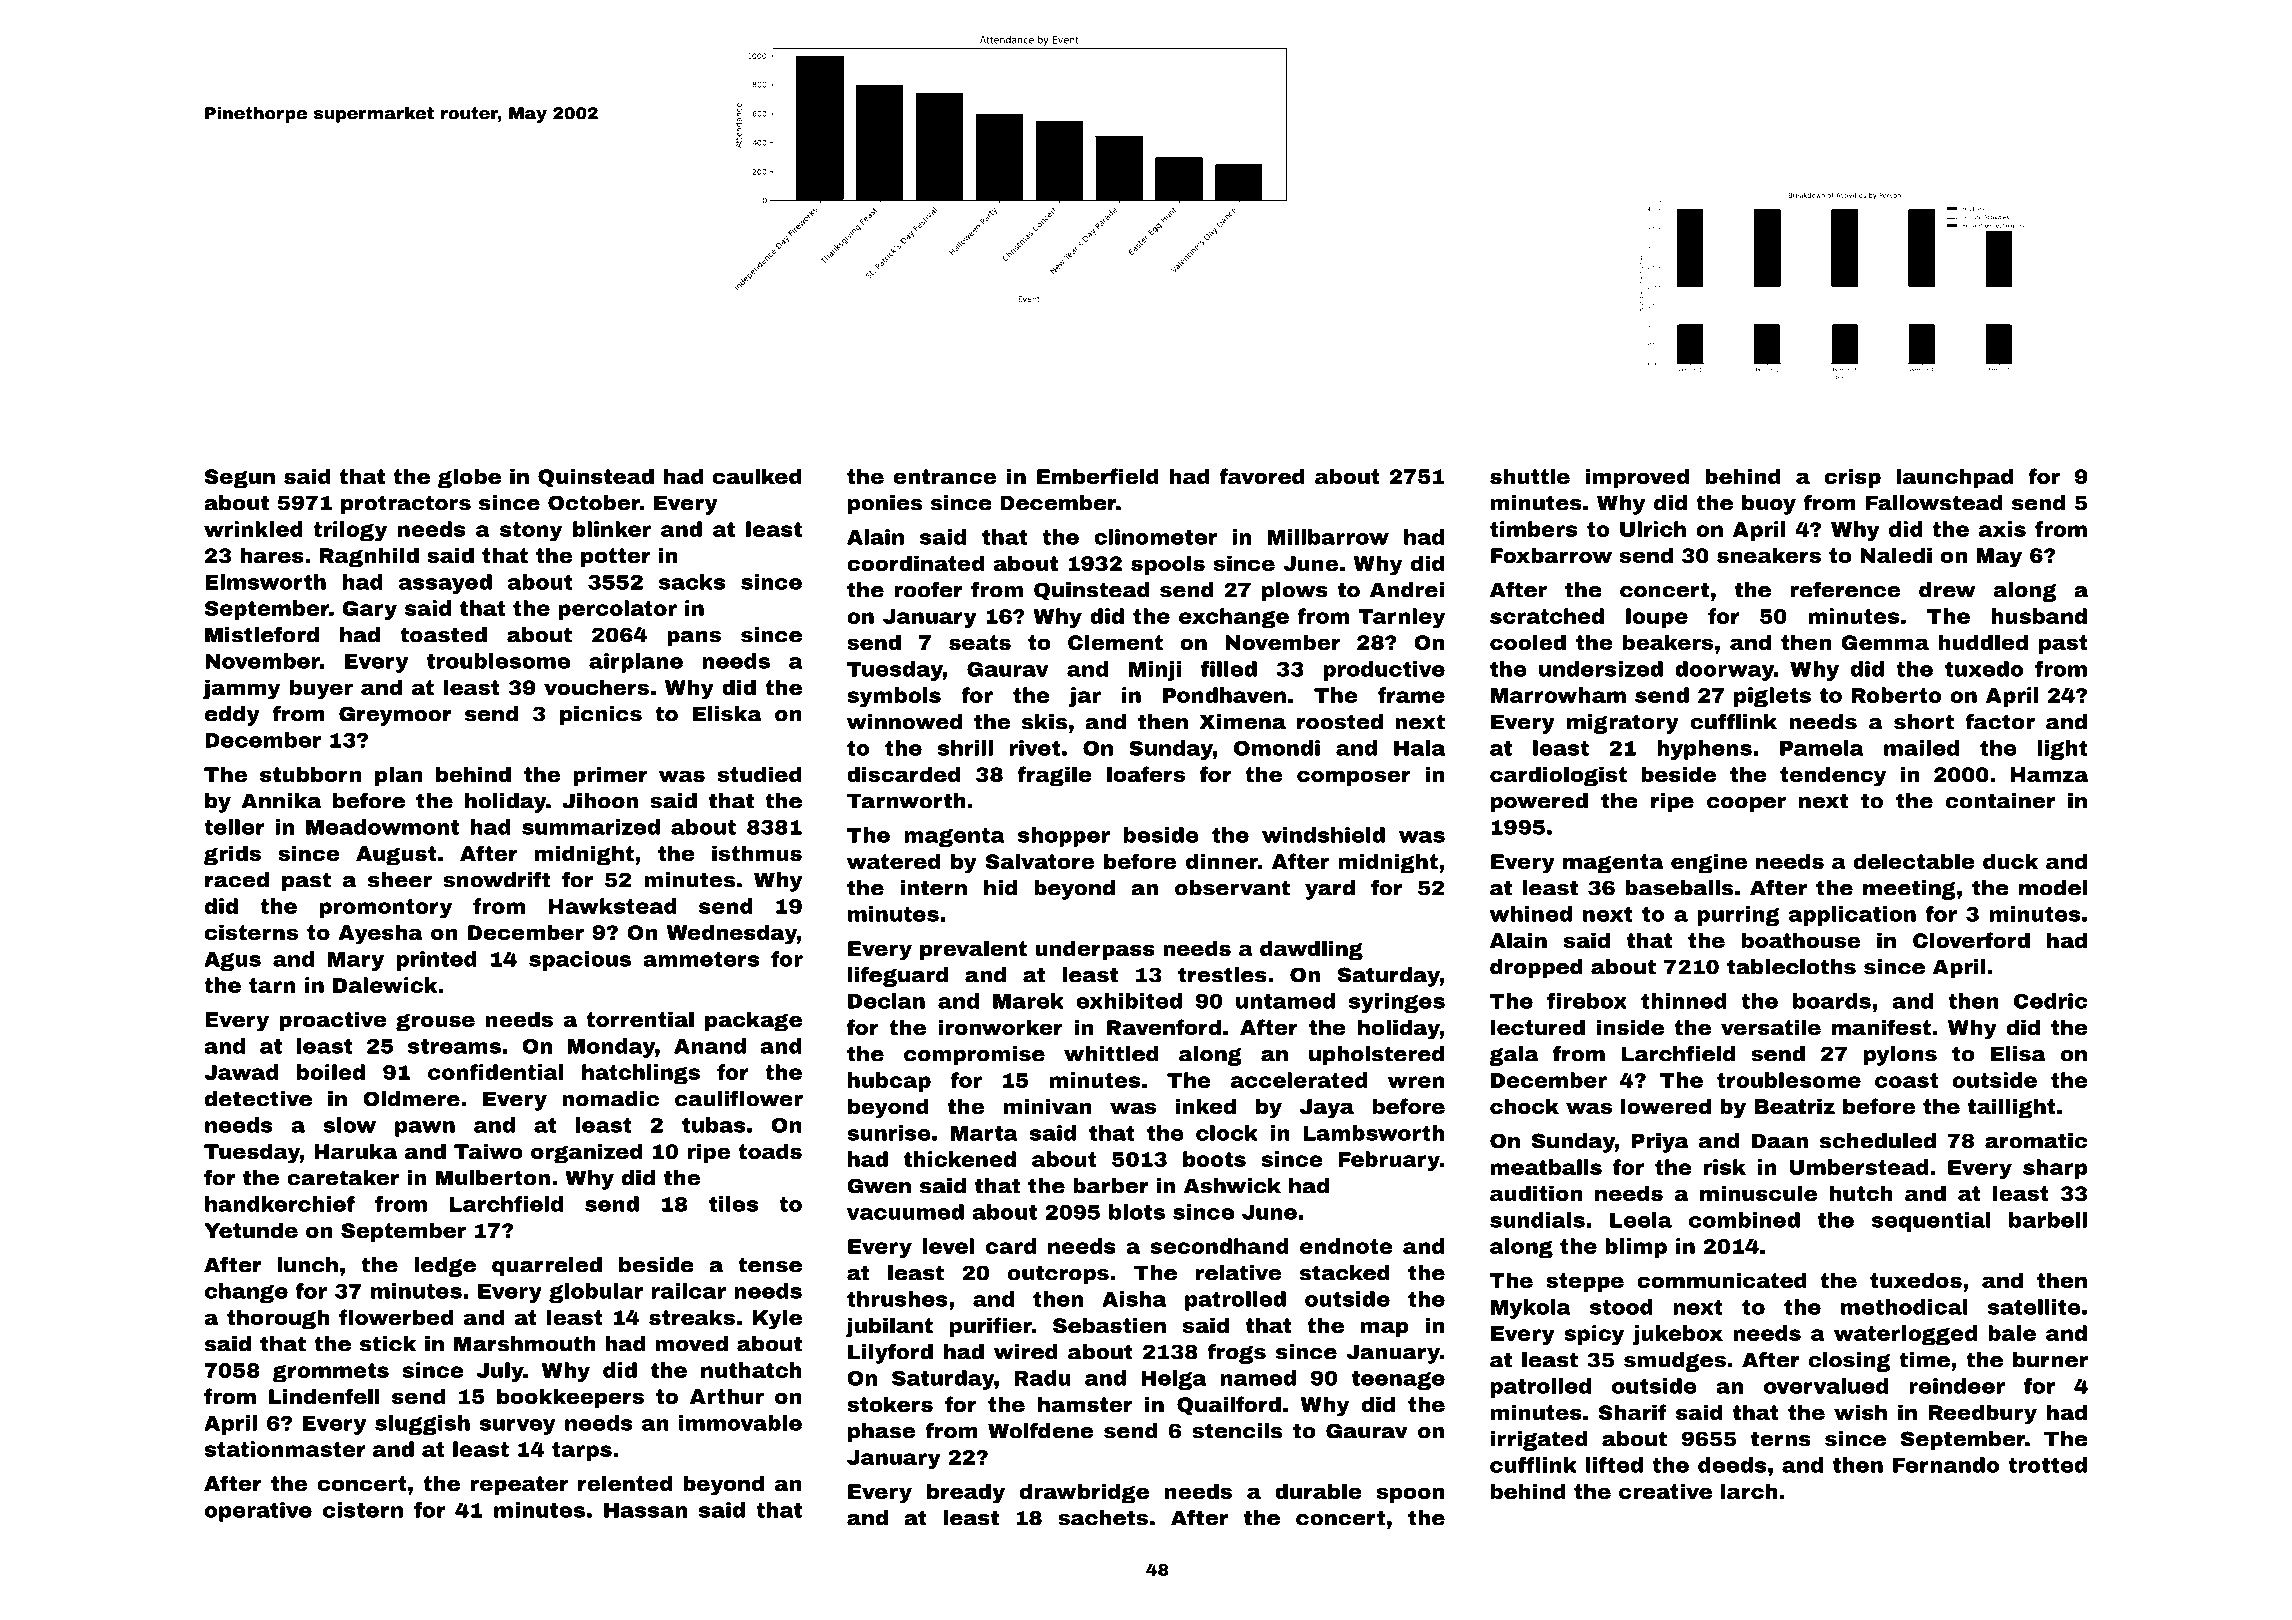 The width and height of the screenshot is (2292, 1620). I want to click on Mulberton, so click(492, 1178).
